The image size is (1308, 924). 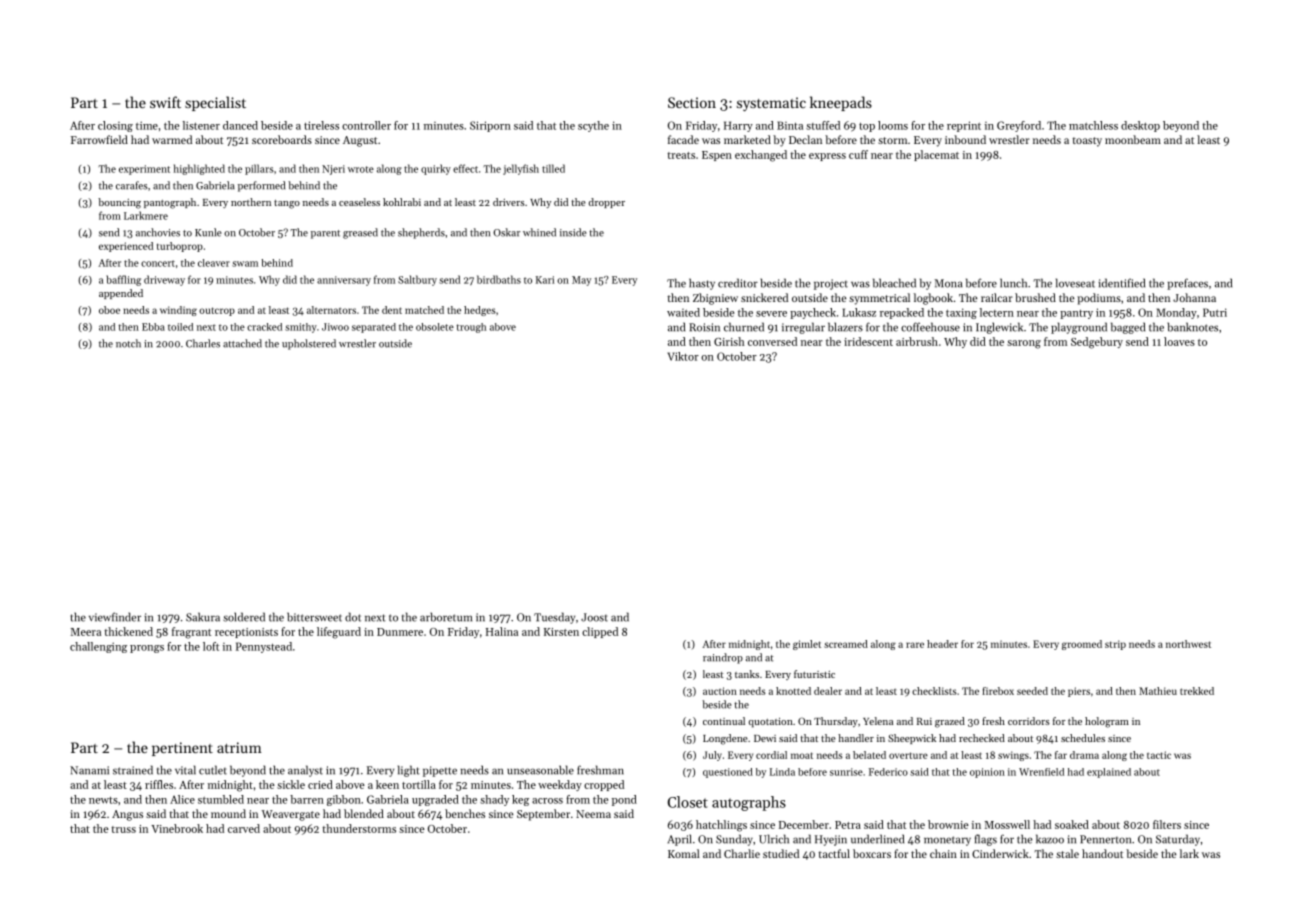 I want to click on loaves, so click(x=1179, y=341).
